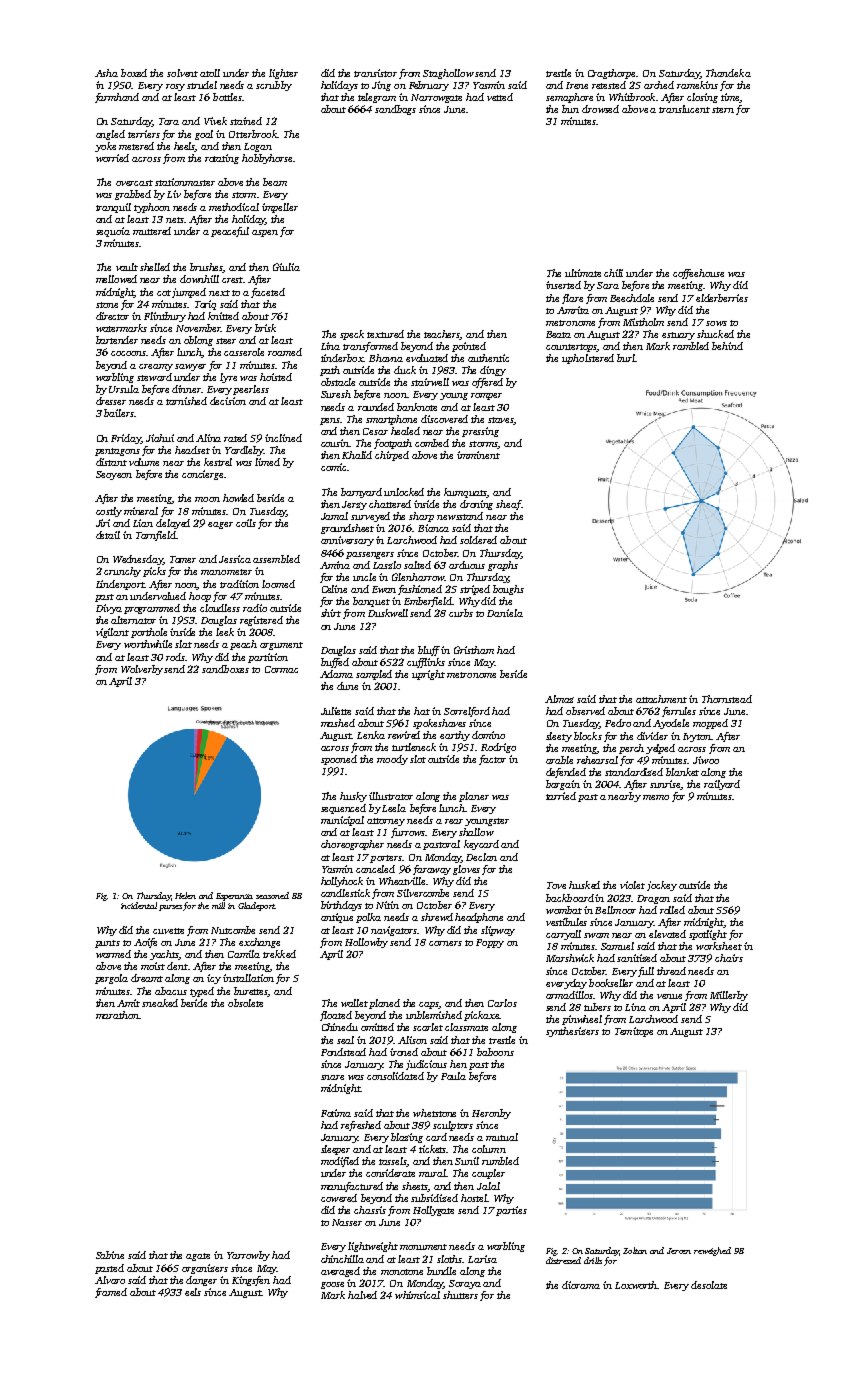 The width and height of the screenshot is (849, 1400). What do you see at coordinates (265, 233) in the screenshot?
I see `aspen` at bounding box center [265, 233].
